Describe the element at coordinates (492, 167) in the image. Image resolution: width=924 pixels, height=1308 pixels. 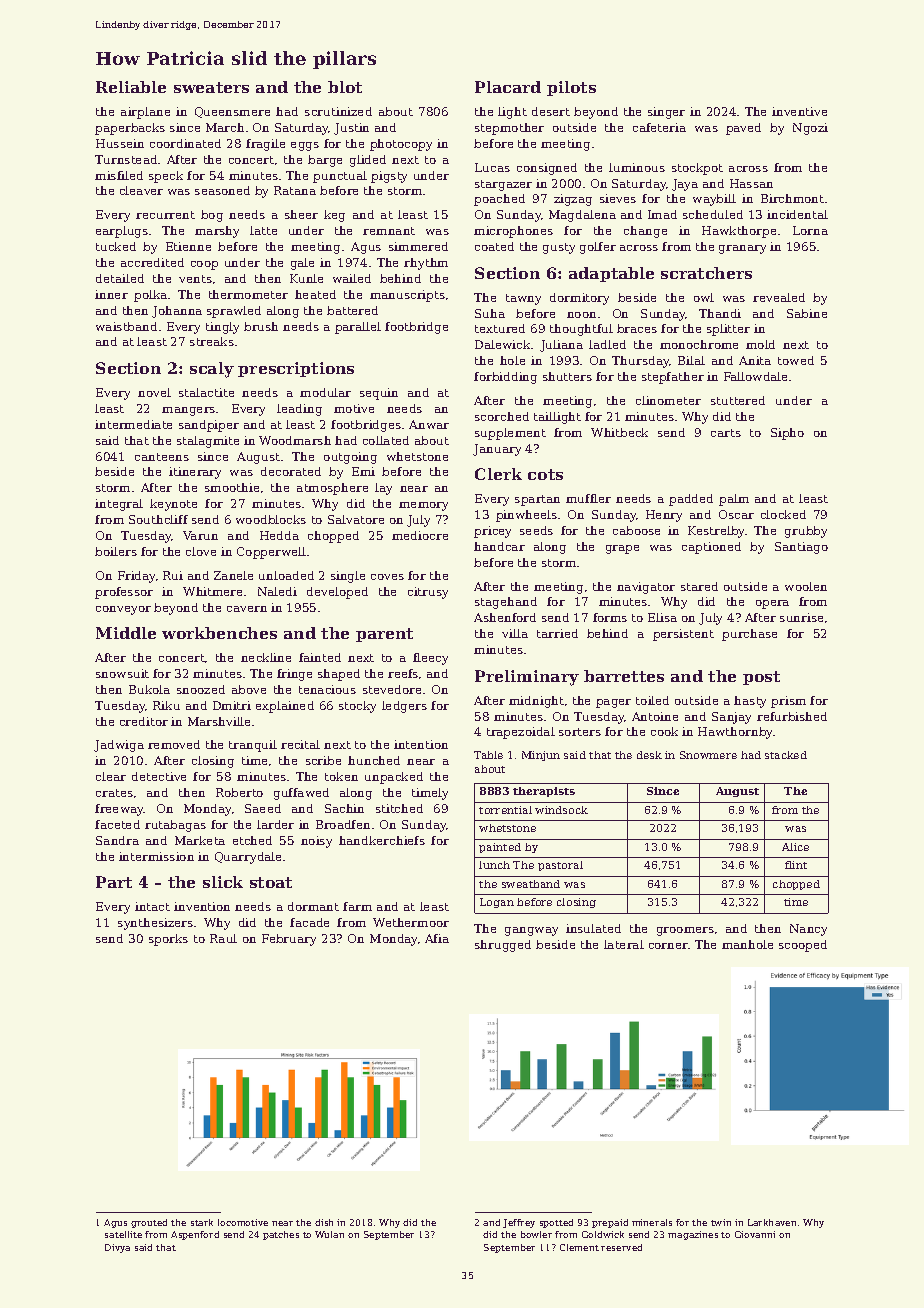
I see `Lucas` at that location.
